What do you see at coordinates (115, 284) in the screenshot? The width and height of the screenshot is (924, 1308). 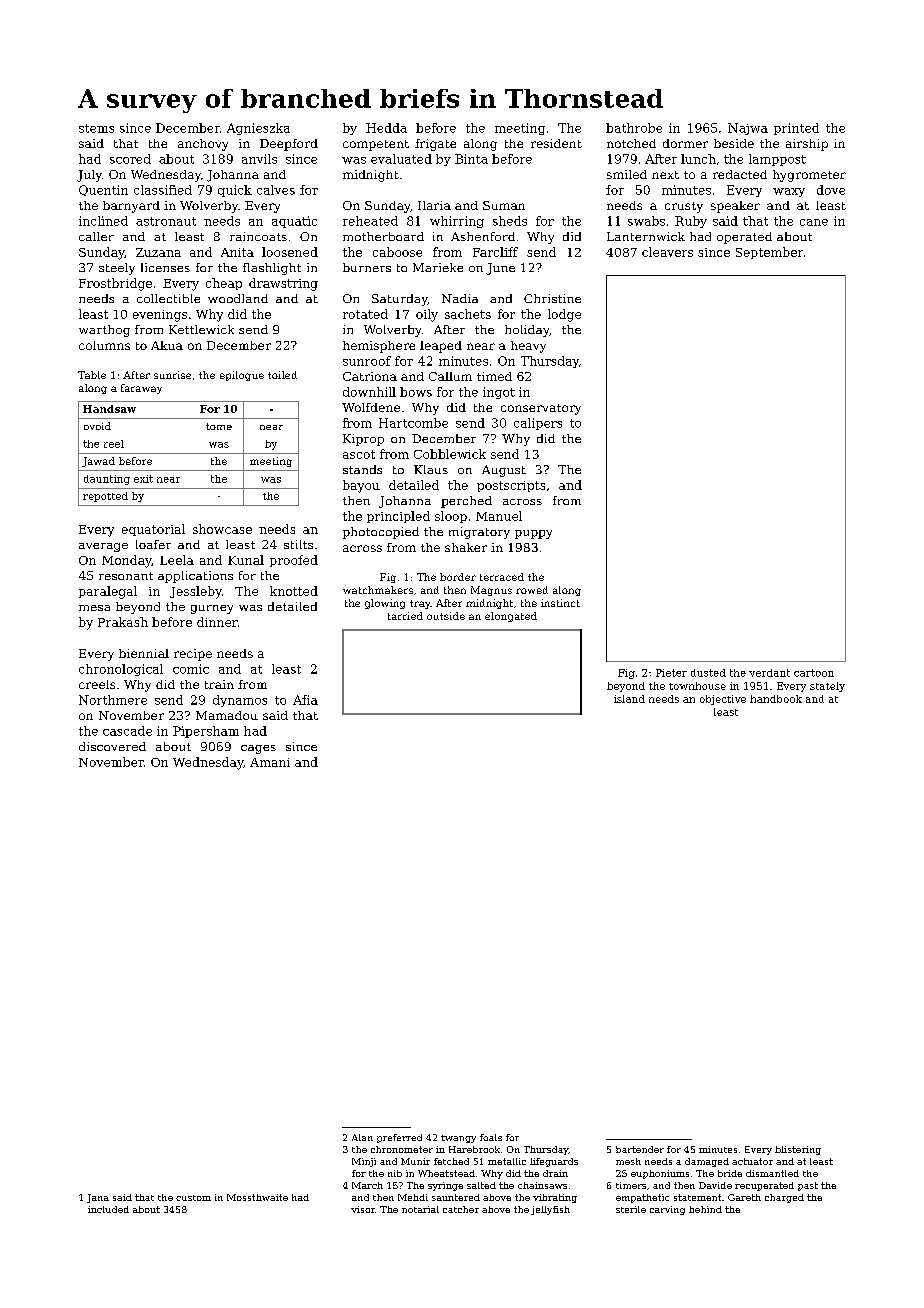 I see `Frostbridge` at bounding box center [115, 284].
